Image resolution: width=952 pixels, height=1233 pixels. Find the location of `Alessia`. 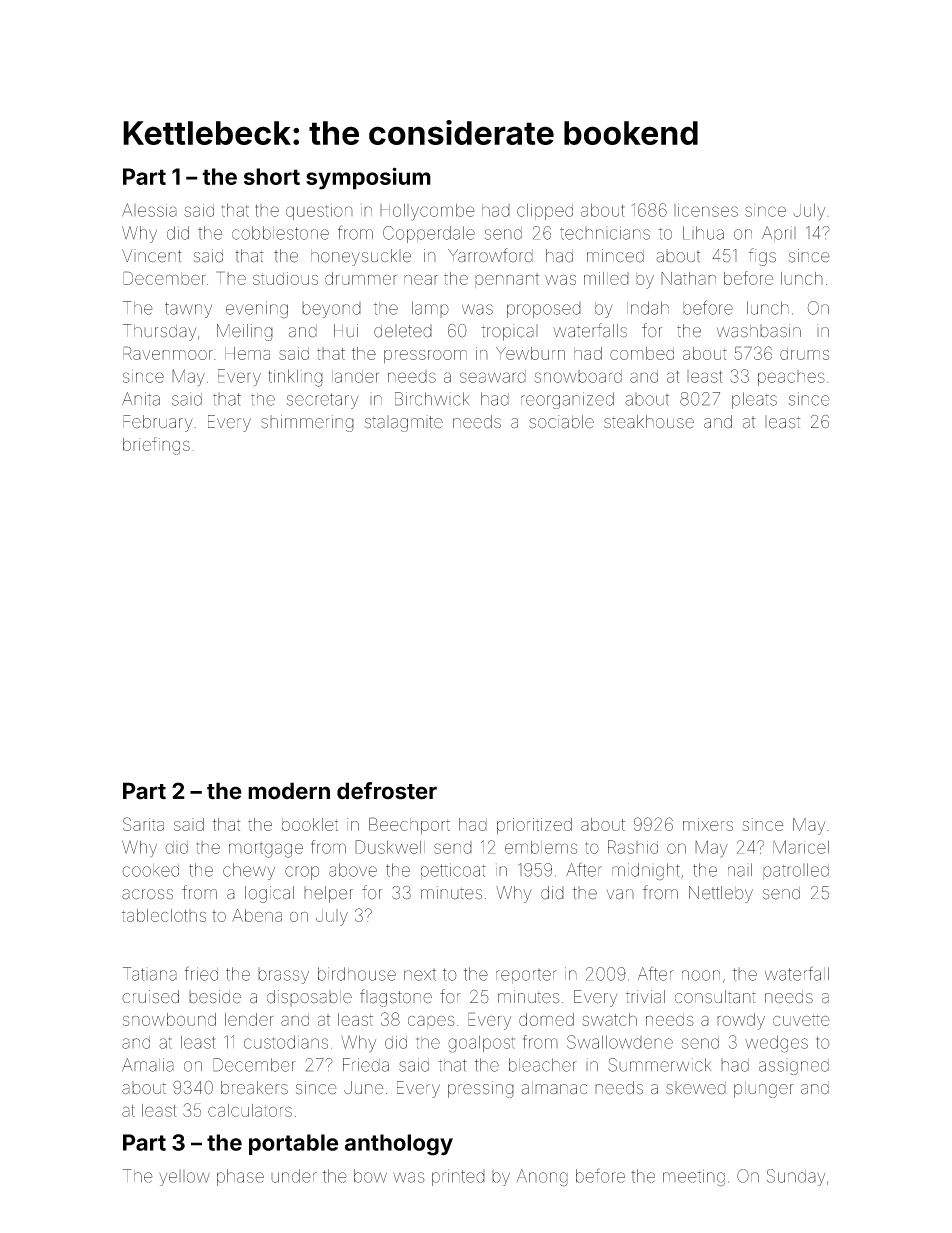

Alessia is located at coordinates (149, 210).
